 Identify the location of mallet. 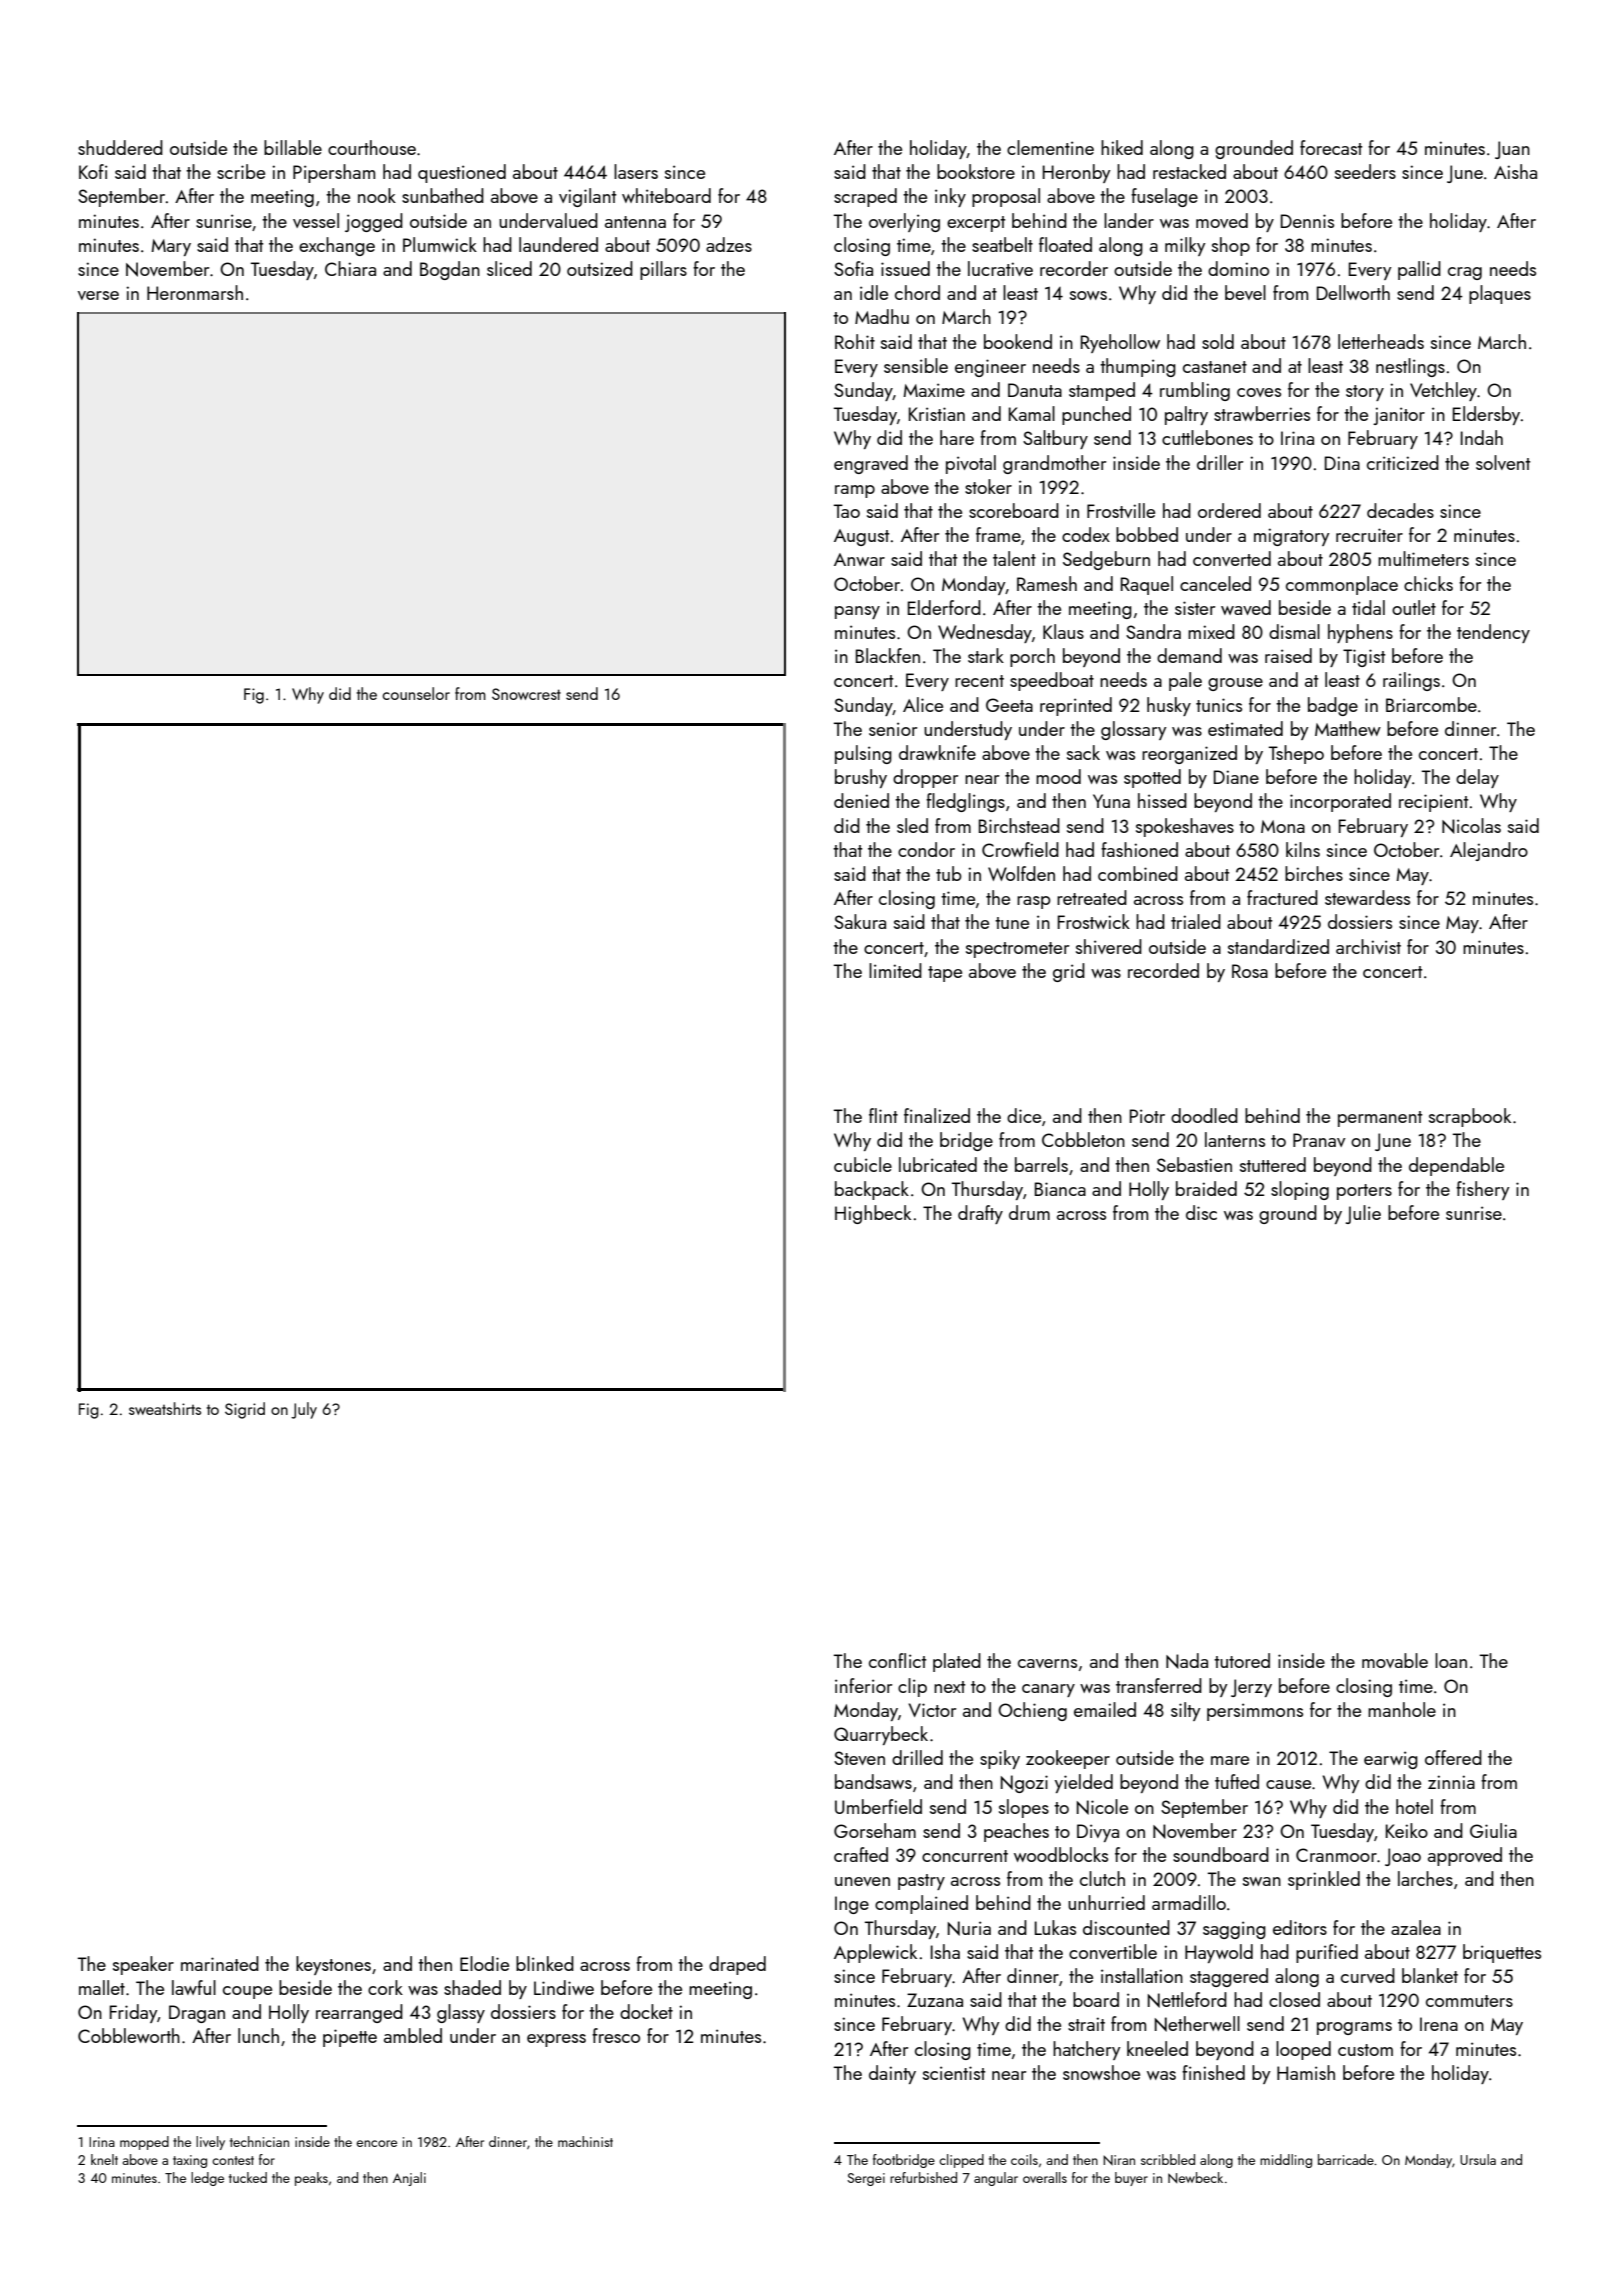
(102, 1987).
